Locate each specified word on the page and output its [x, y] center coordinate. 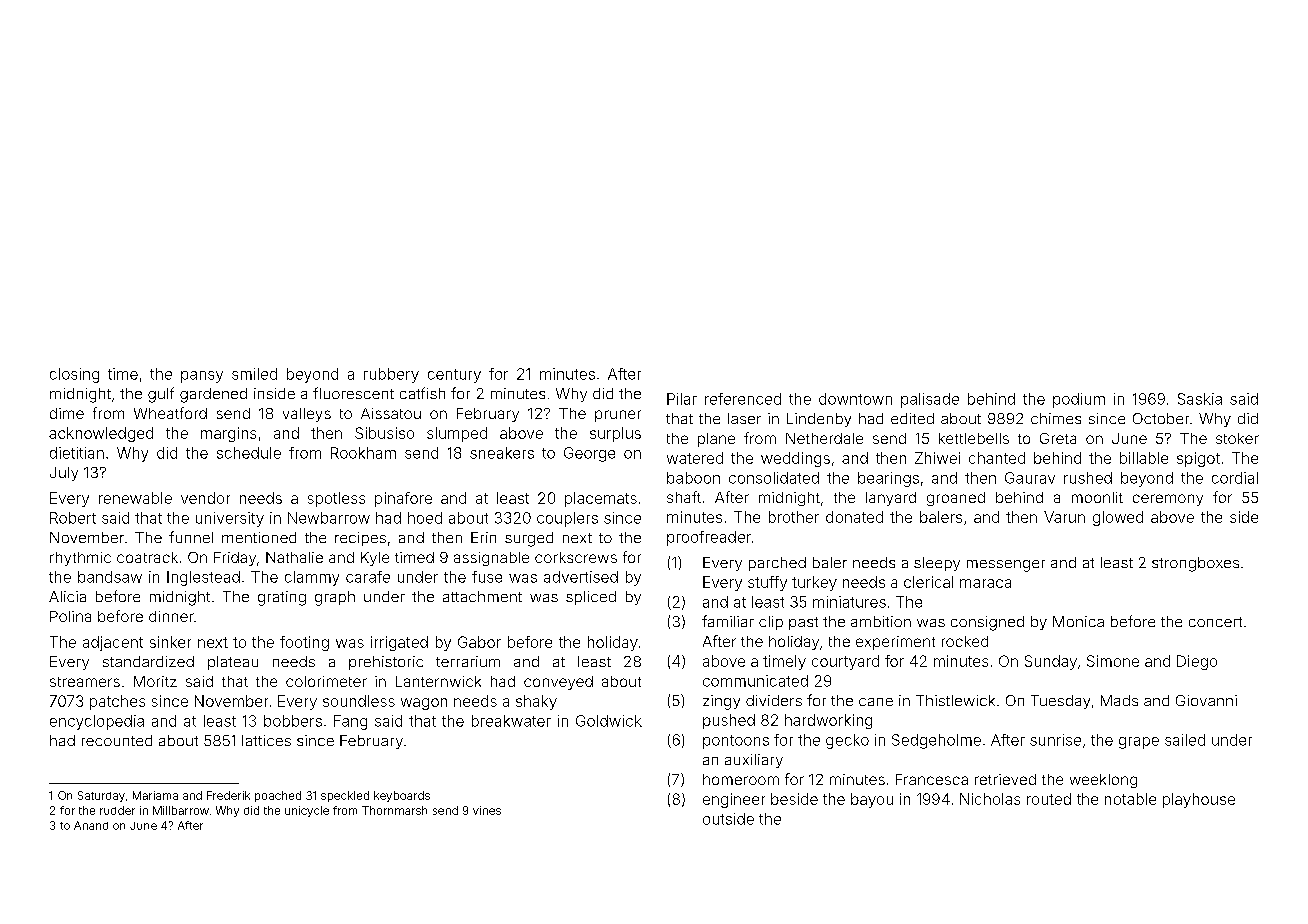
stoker [1237, 438]
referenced [743, 399]
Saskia [1200, 399]
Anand [91, 825]
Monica [1078, 621]
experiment [895, 643]
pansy [202, 377]
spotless [336, 499]
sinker [170, 642]
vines [487, 810]
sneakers [502, 453]
